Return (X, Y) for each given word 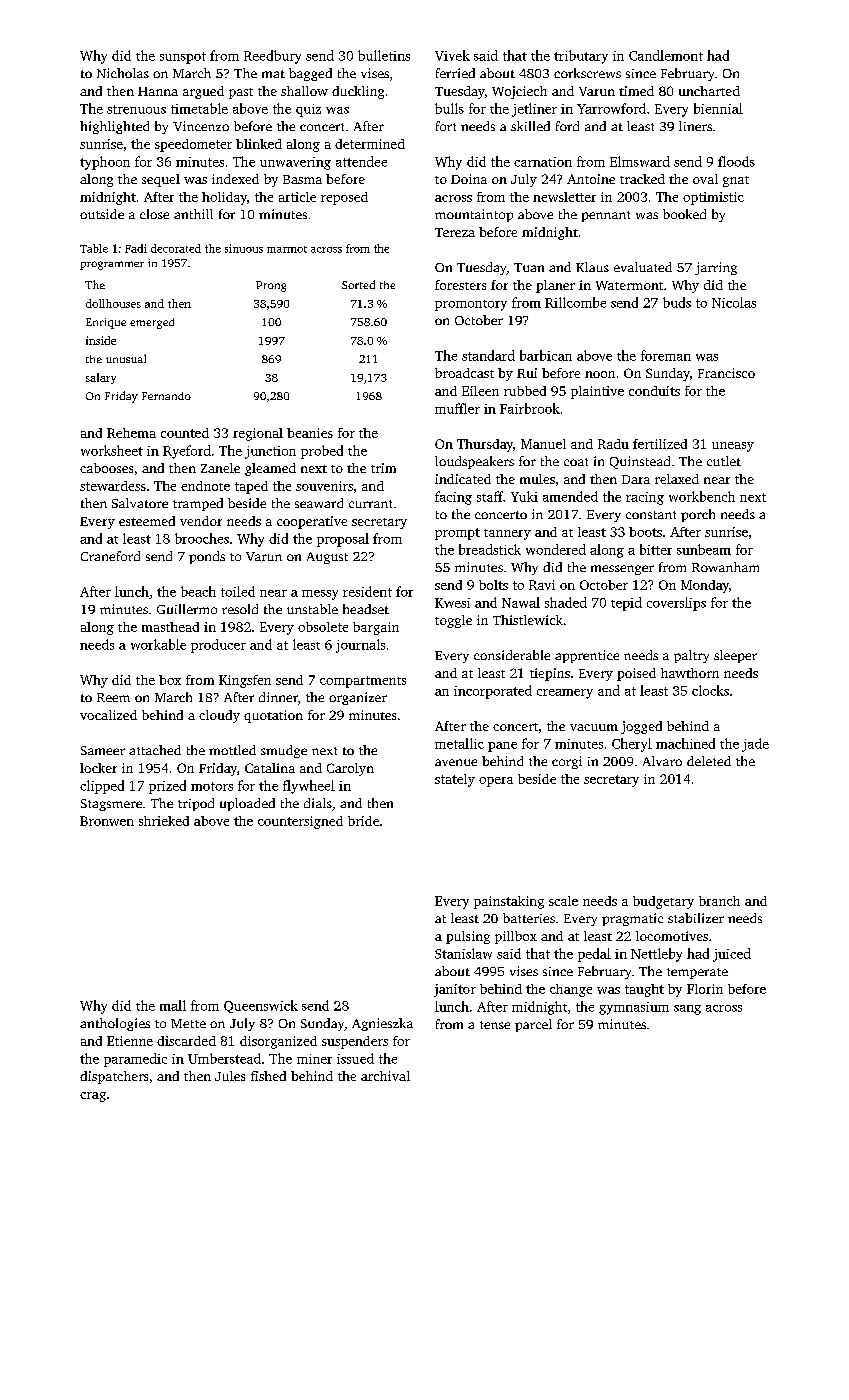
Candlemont (666, 55)
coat (576, 462)
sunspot (183, 58)
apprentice (587, 656)
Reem (113, 697)
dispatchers (114, 1077)
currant (370, 504)
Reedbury (272, 57)
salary (101, 378)
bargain (376, 628)
